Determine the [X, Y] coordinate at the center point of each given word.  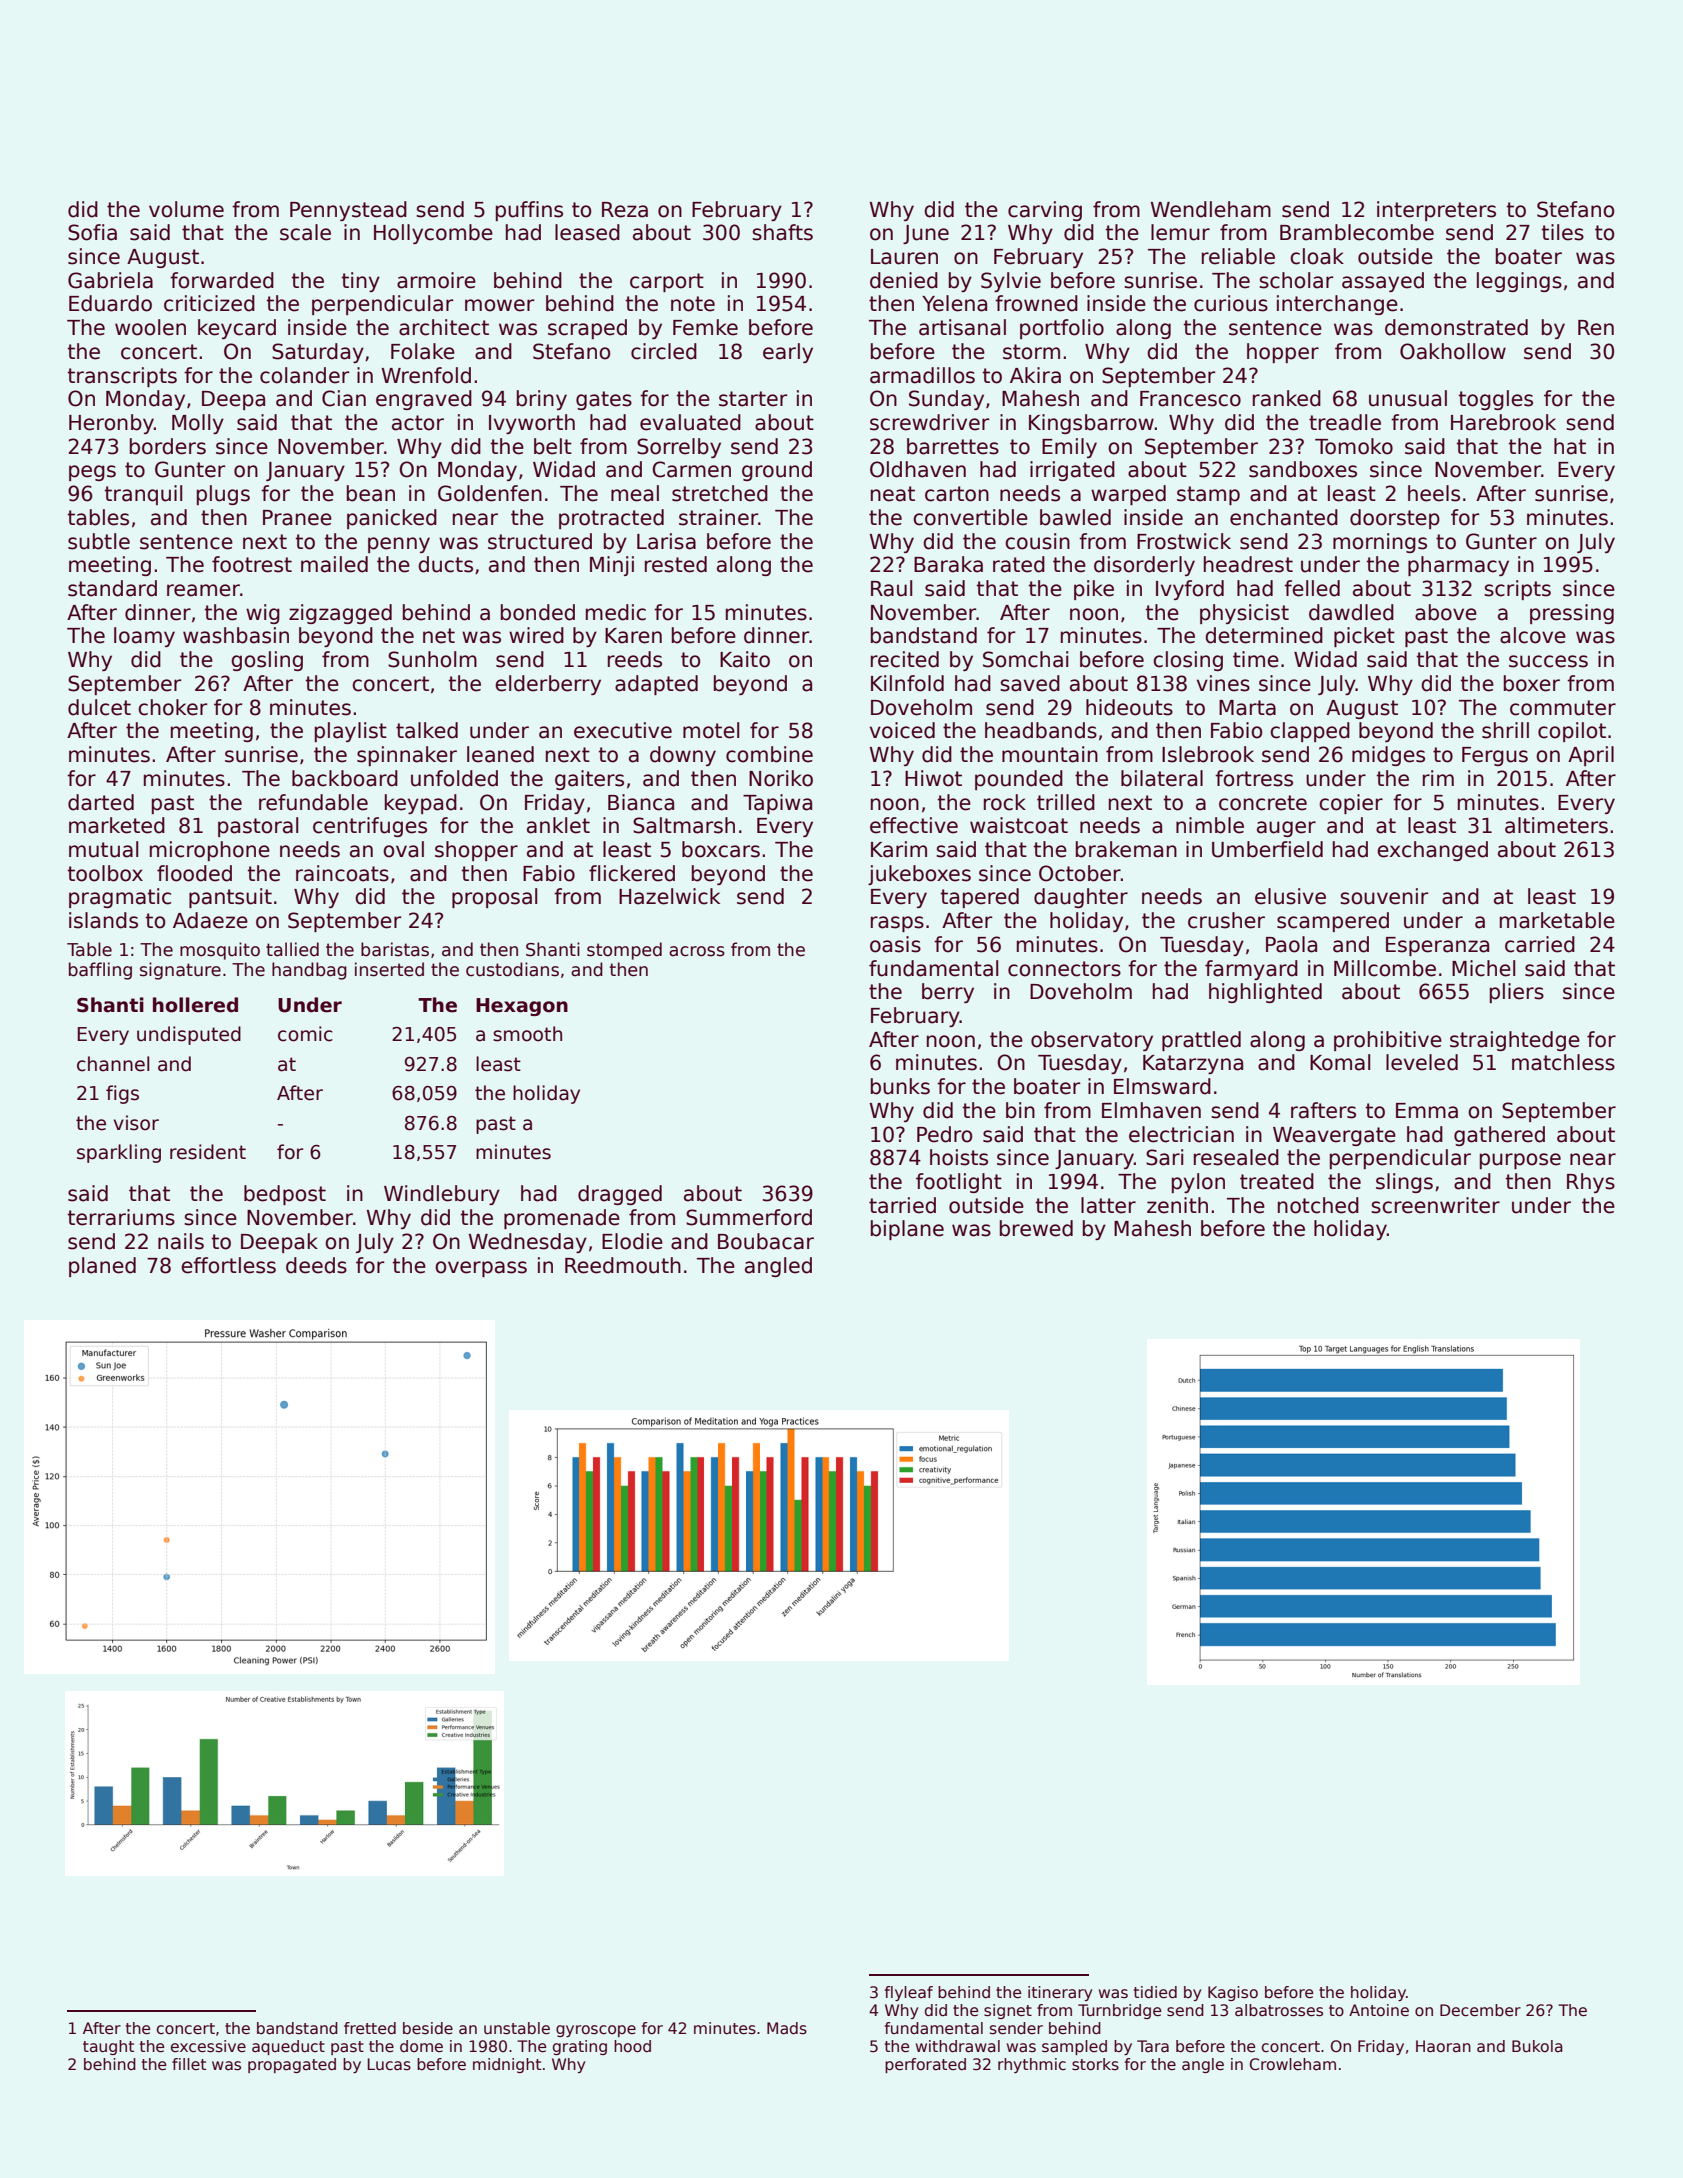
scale [305, 232]
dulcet [99, 707]
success [1548, 661]
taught [108, 2047]
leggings [1519, 282]
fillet [189, 2064]
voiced [902, 730]
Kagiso [1233, 1993]
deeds [316, 1265]
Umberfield [1267, 849]
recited [905, 659]
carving [1045, 211]
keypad [421, 804]
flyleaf [909, 1993]
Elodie [632, 1241]
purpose [1520, 1161]
